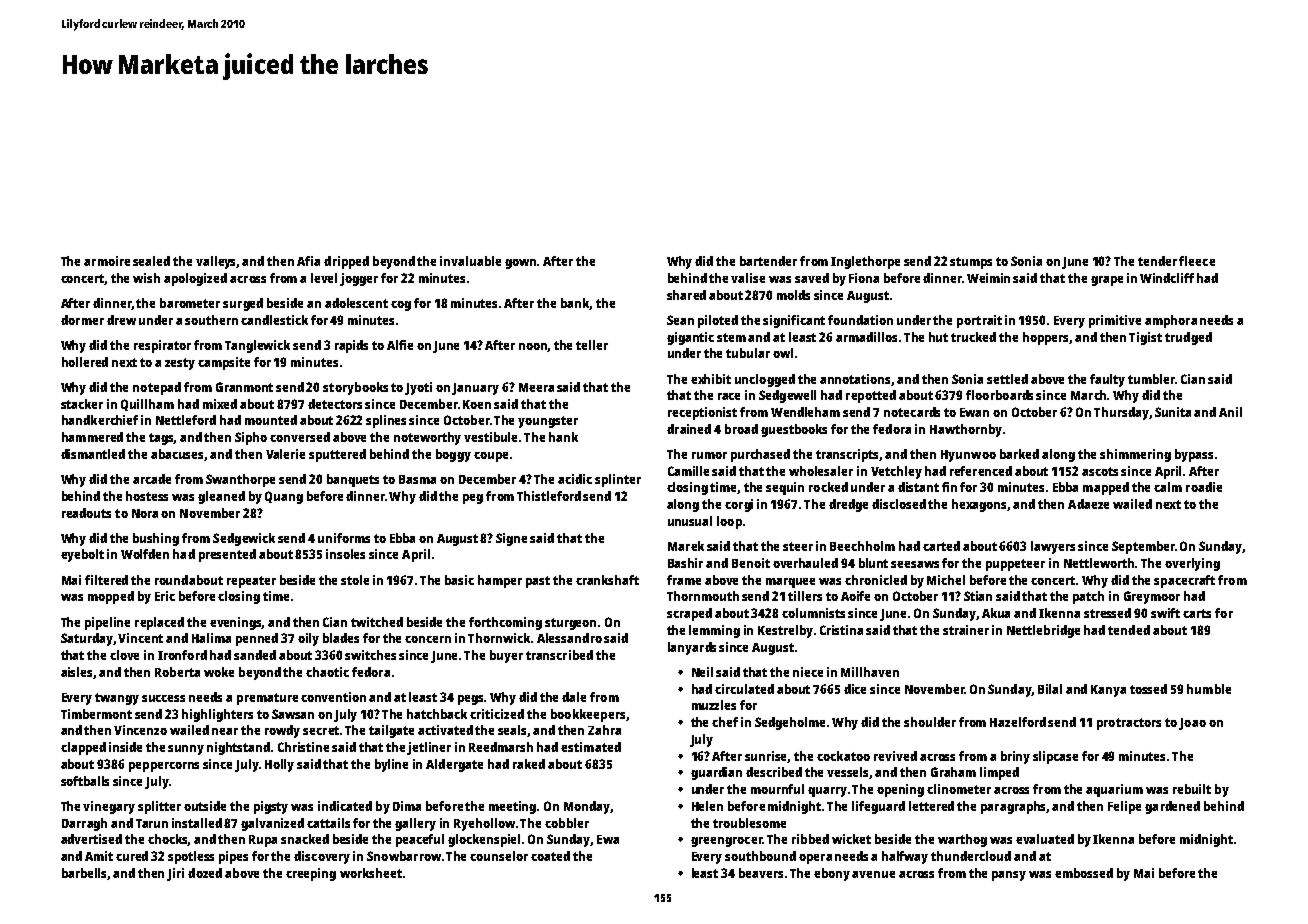  Describe the element at coordinates (848, 455) in the screenshot. I see `transcripts` at that location.
